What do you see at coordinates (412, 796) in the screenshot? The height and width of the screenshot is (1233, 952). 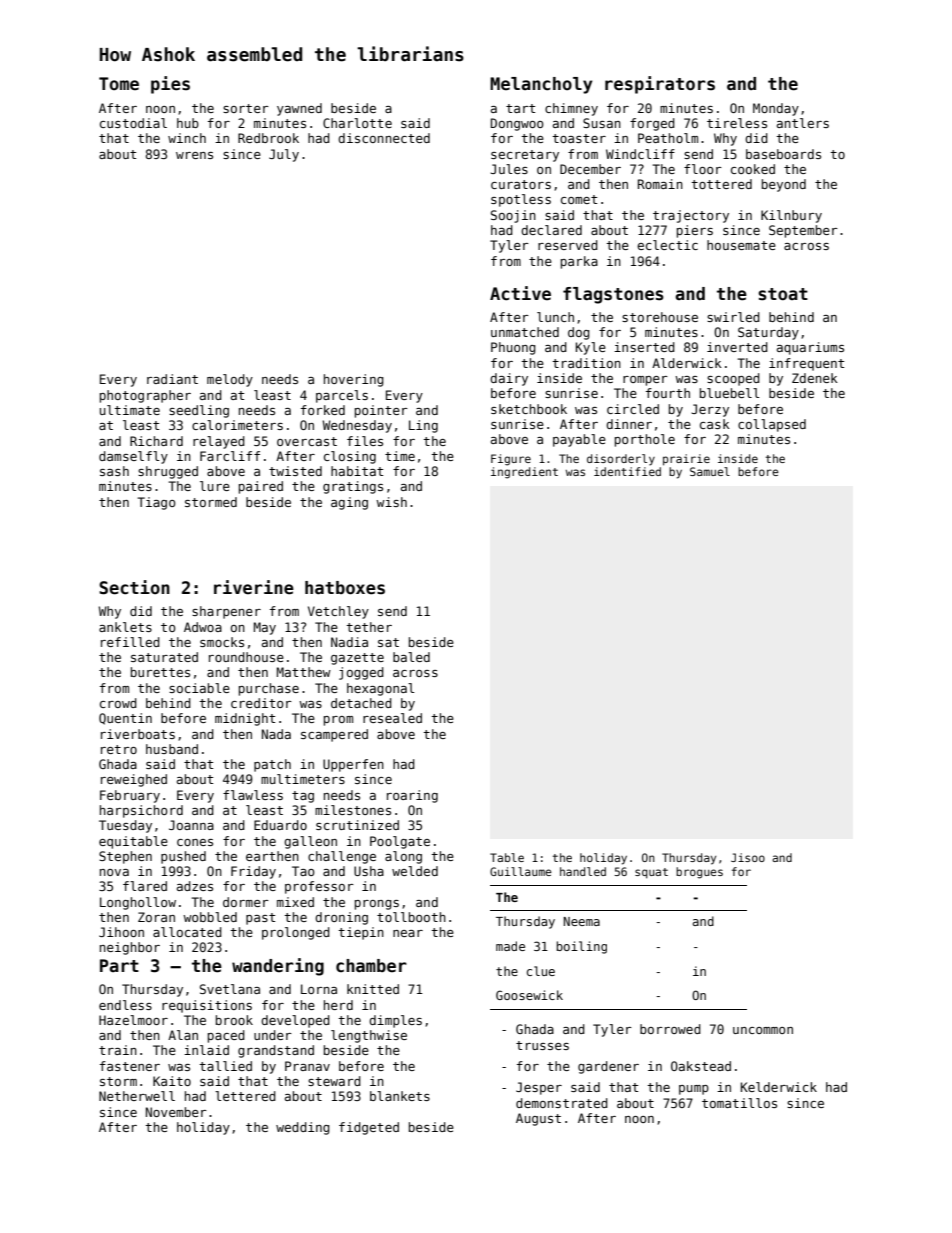 I see `roaring` at bounding box center [412, 796].
